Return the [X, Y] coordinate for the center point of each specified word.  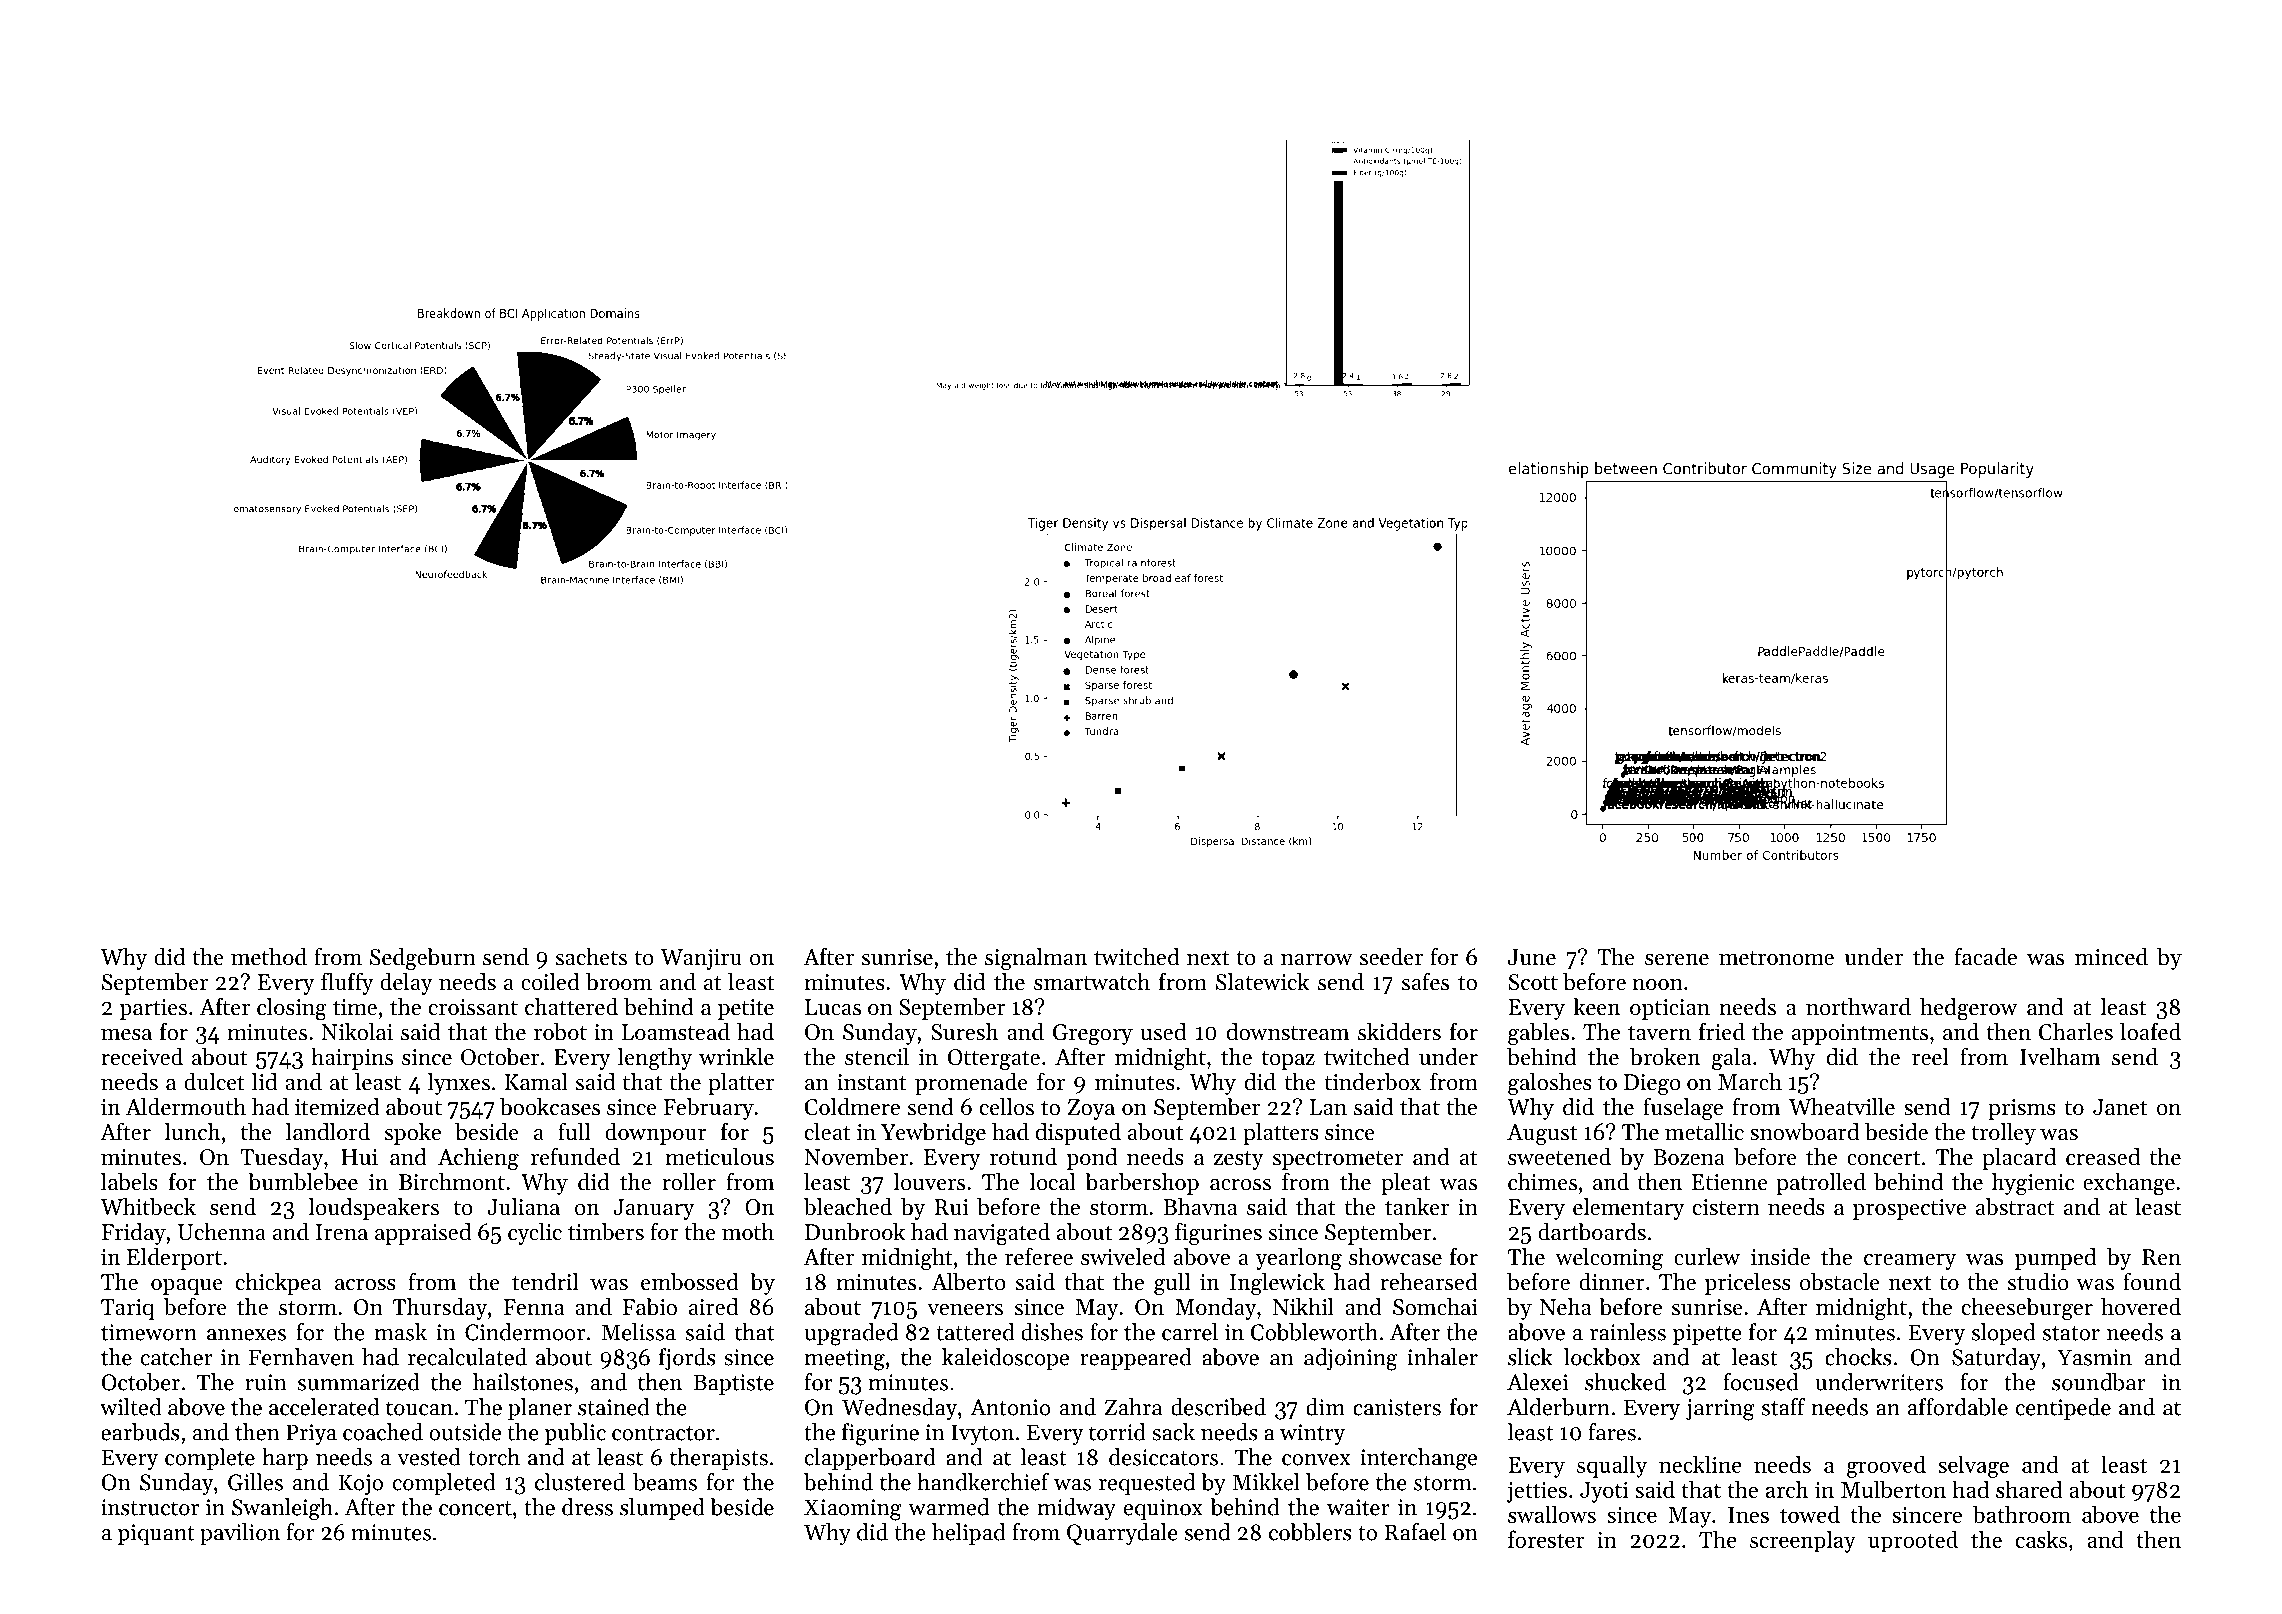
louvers [929, 1182]
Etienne [1730, 1182]
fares [1612, 1432]
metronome [1776, 958]
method [269, 957]
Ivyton [982, 1434]
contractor [663, 1433]
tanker [1417, 1207]
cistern [1726, 1207]
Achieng [478, 1159]
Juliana [523, 1207]
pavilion [240, 1534]
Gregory [1093, 1035]
